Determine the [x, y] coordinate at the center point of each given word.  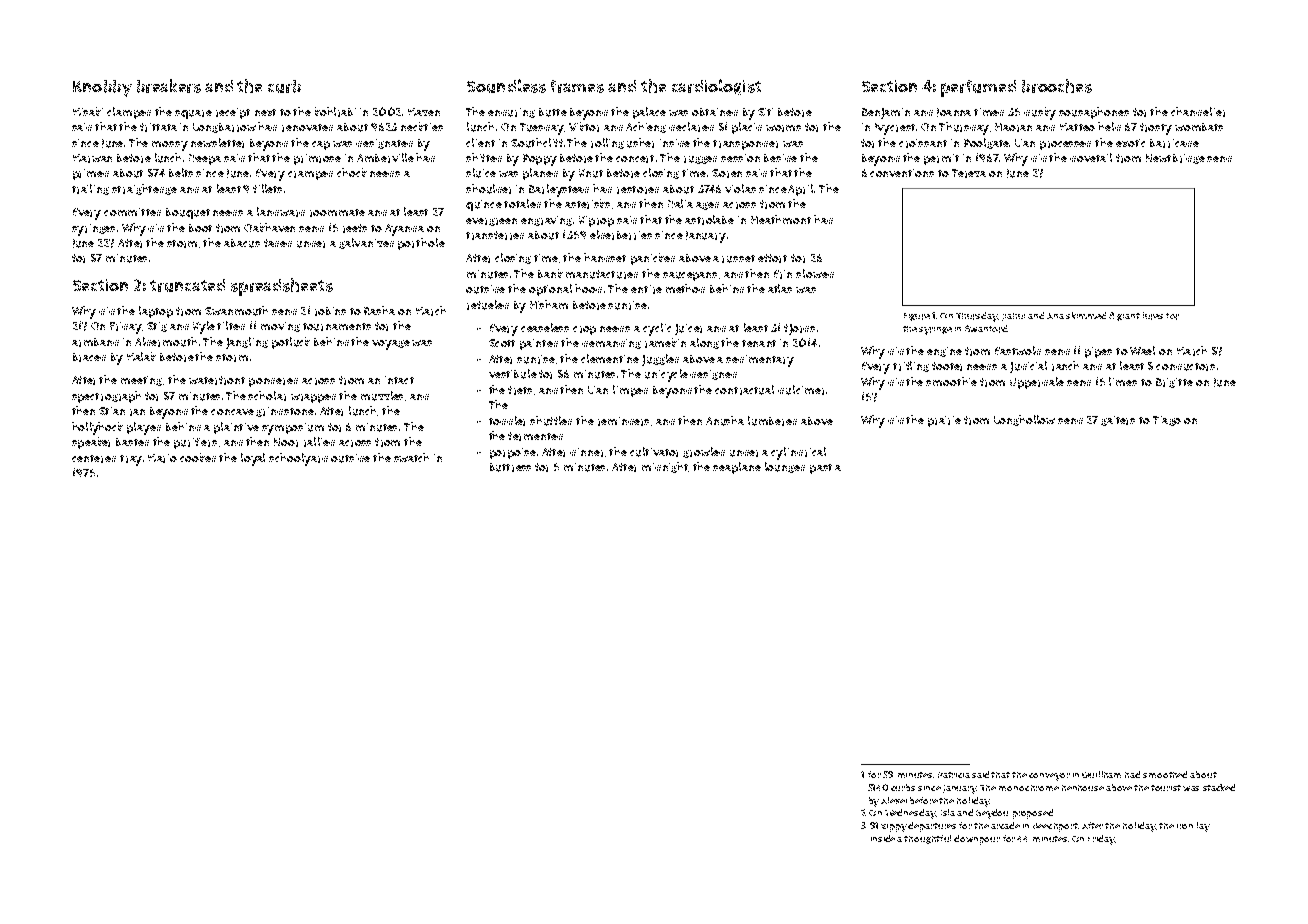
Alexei [894, 800]
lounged [785, 467]
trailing [90, 189]
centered [94, 459]
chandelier [1198, 112]
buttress [510, 467]
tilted [231, 325]
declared [691, 127]
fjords [799, 329]
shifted [484, 157]
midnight [665, 467]
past [821, 469]
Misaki [88, 111]
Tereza [969, 173]
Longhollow [1024, 420]
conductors [1185, 367]
